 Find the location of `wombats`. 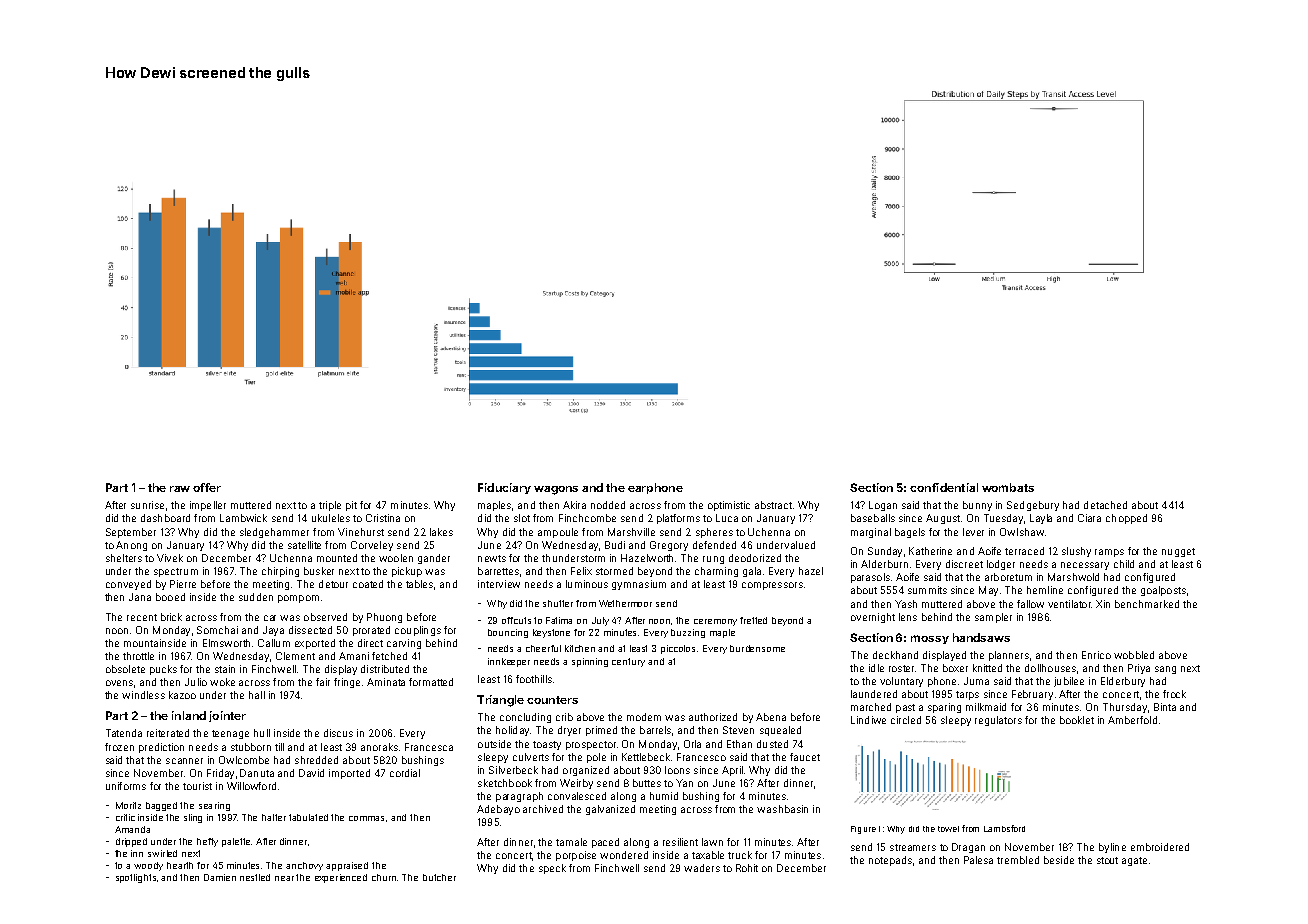

wombats is located at coordinates (1008, 487).
